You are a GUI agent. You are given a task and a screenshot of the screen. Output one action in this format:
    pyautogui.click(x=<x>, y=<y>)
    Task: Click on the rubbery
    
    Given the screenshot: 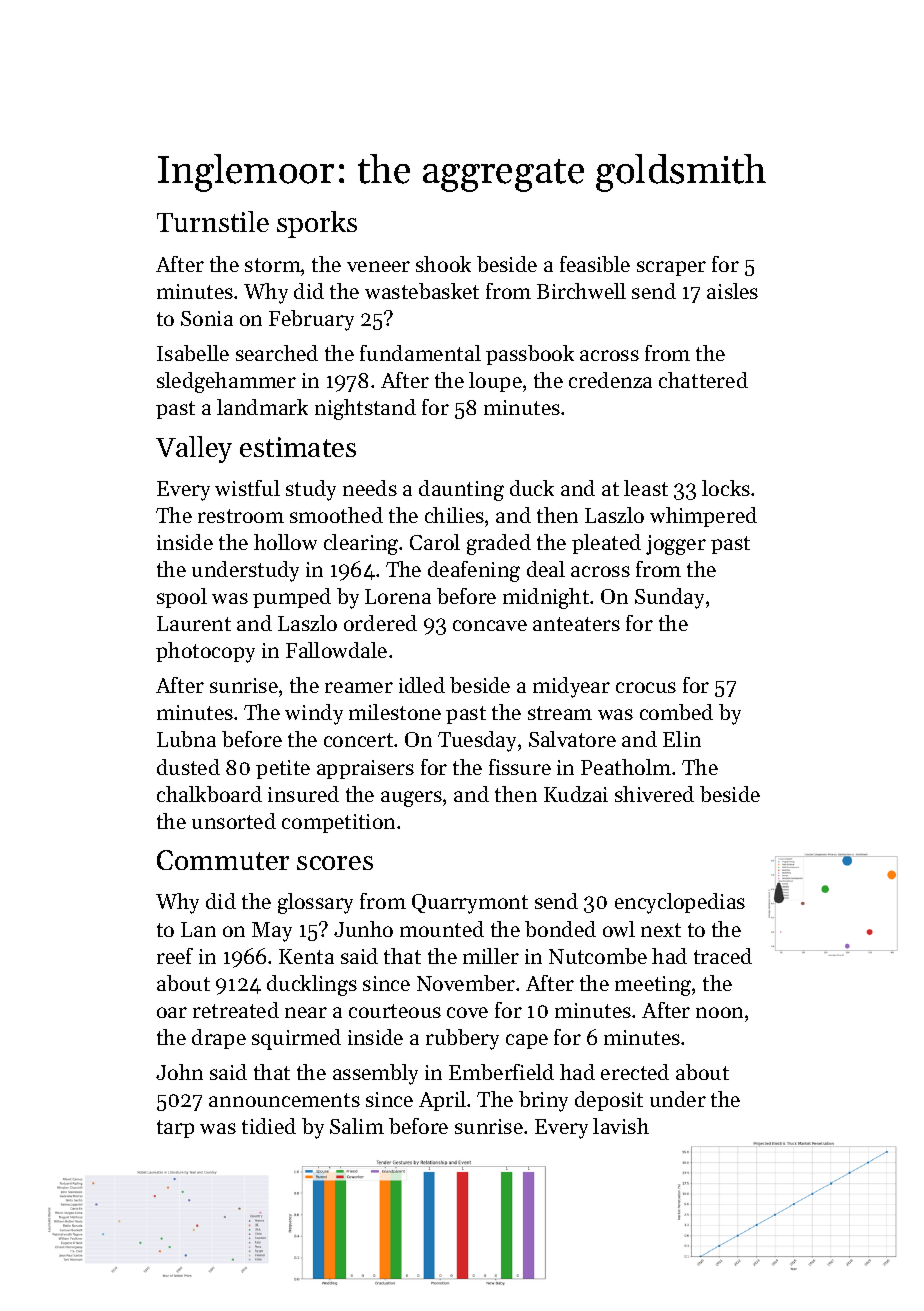 What is the action you would take?
    pyautogui.click(x=462, y=1039)
